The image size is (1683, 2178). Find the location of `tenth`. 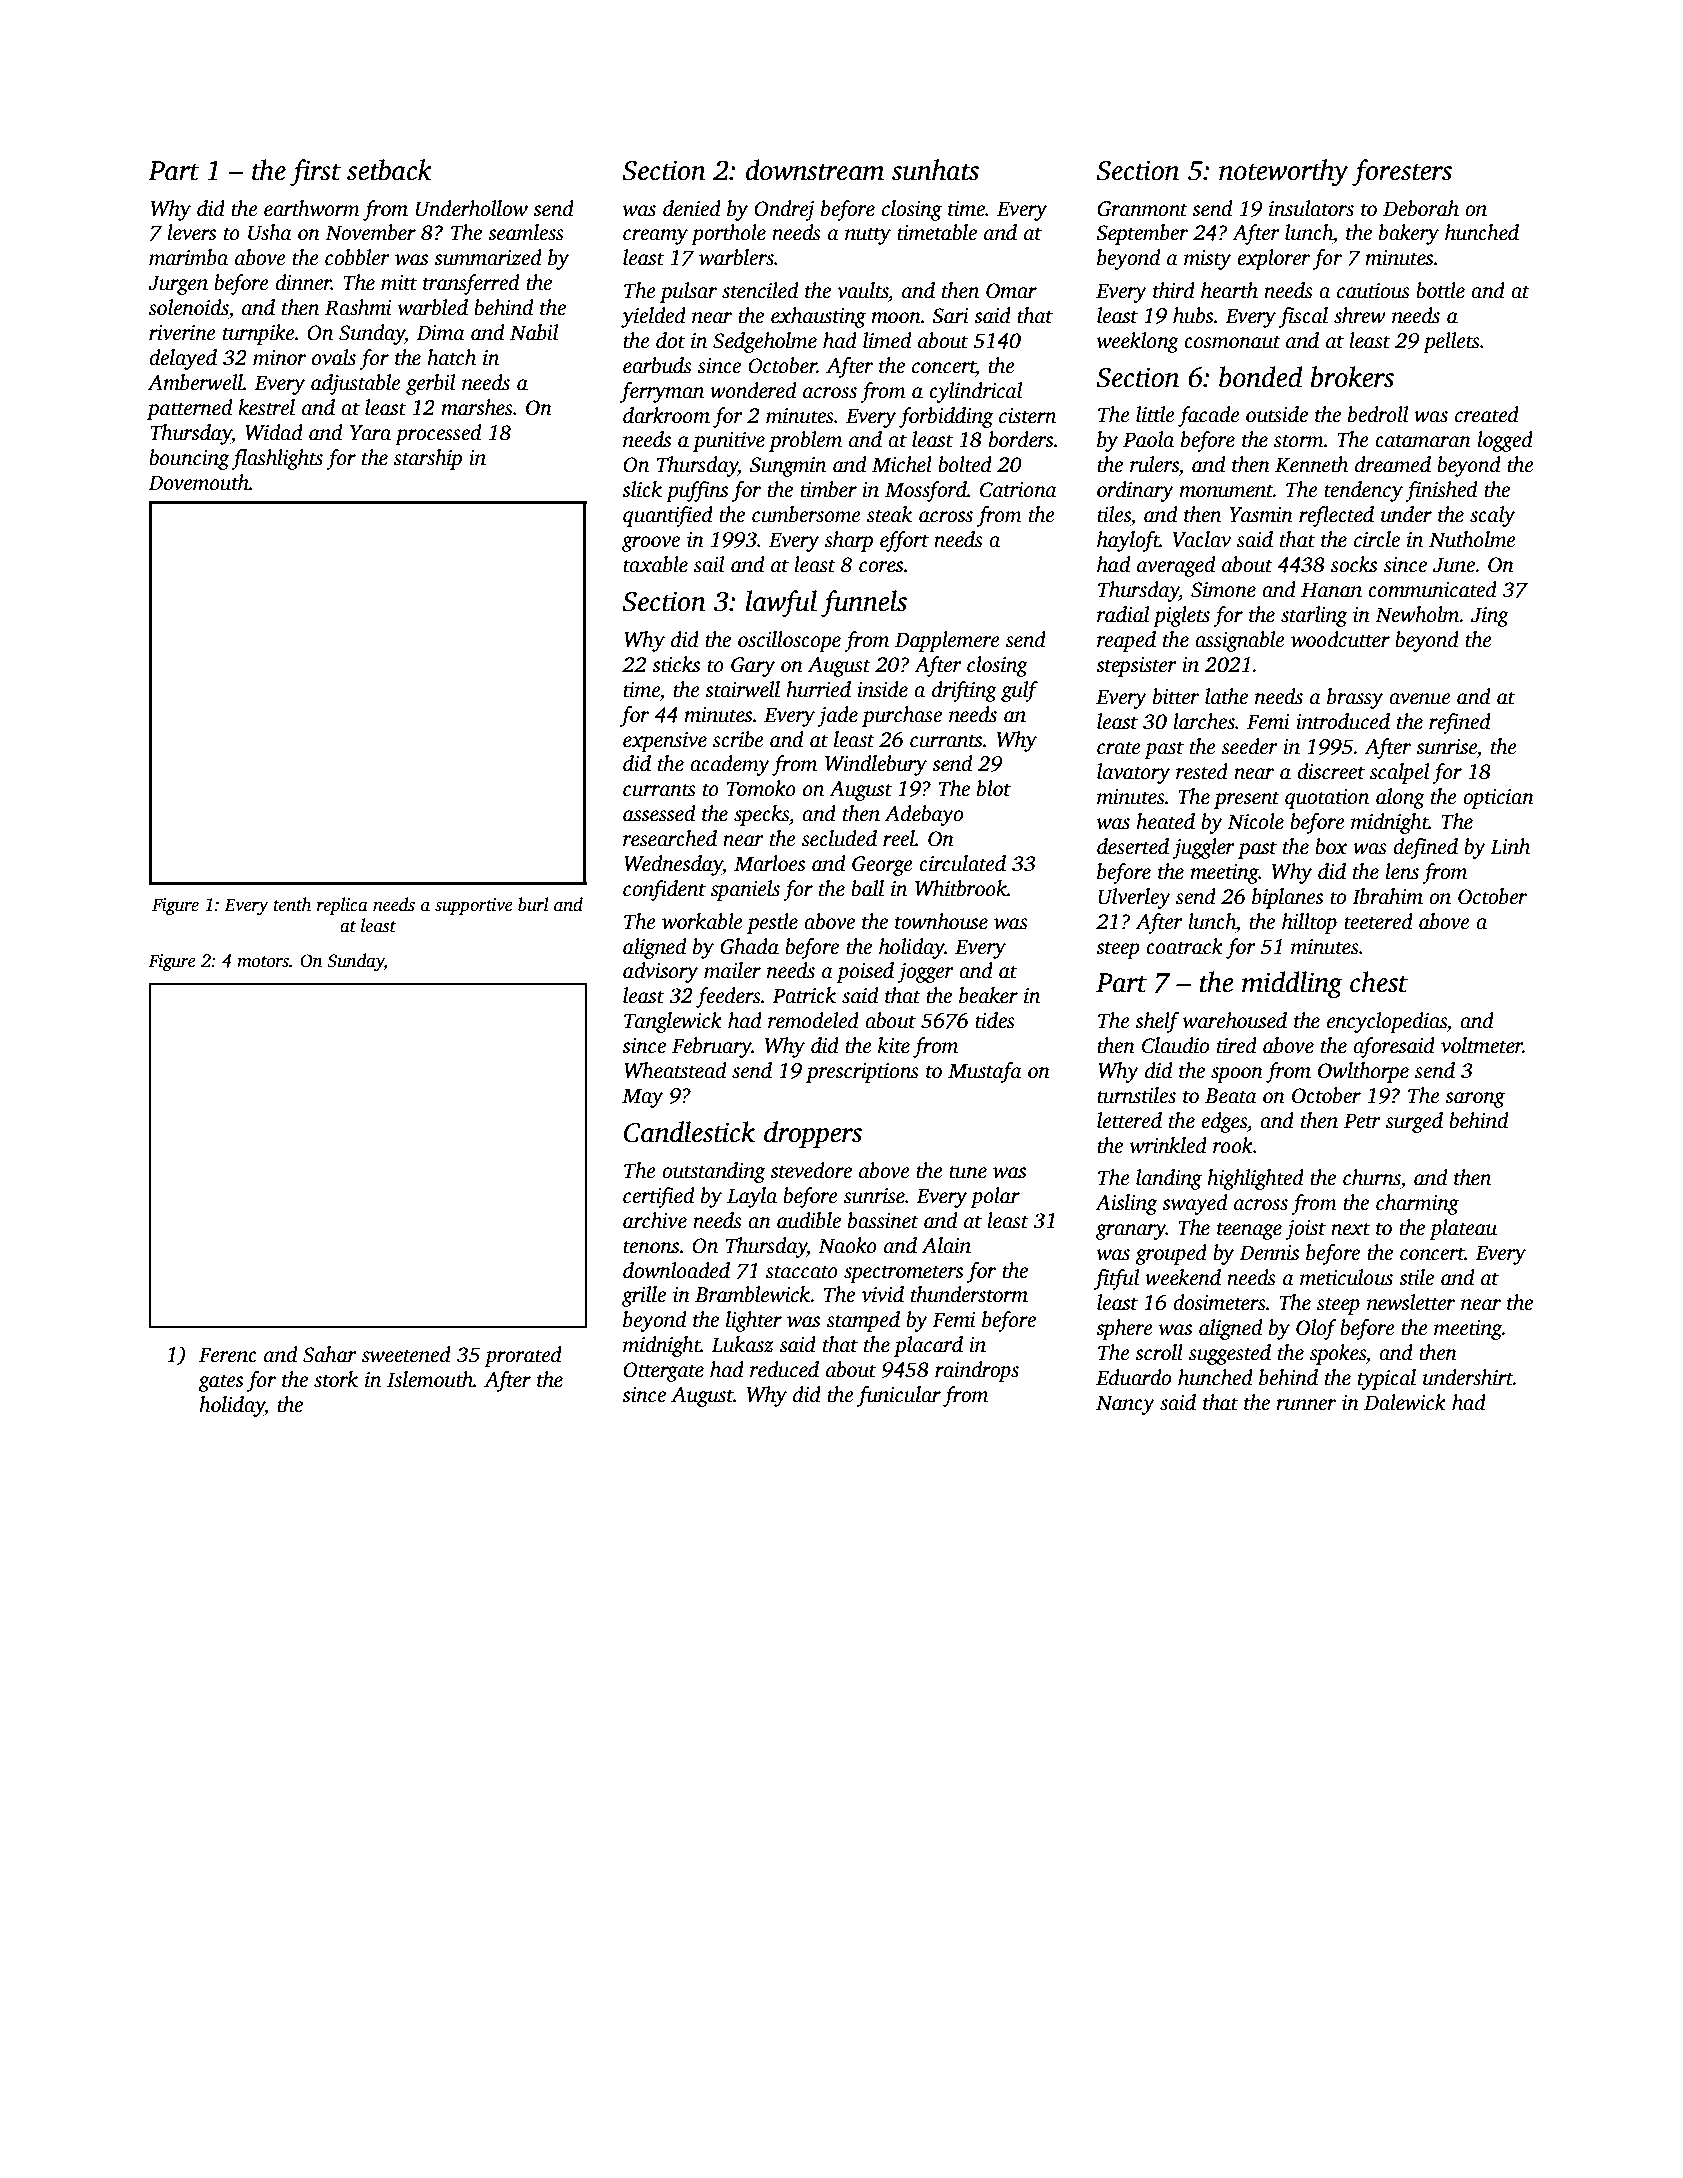

tenth is located at coordinates (292, 904).
